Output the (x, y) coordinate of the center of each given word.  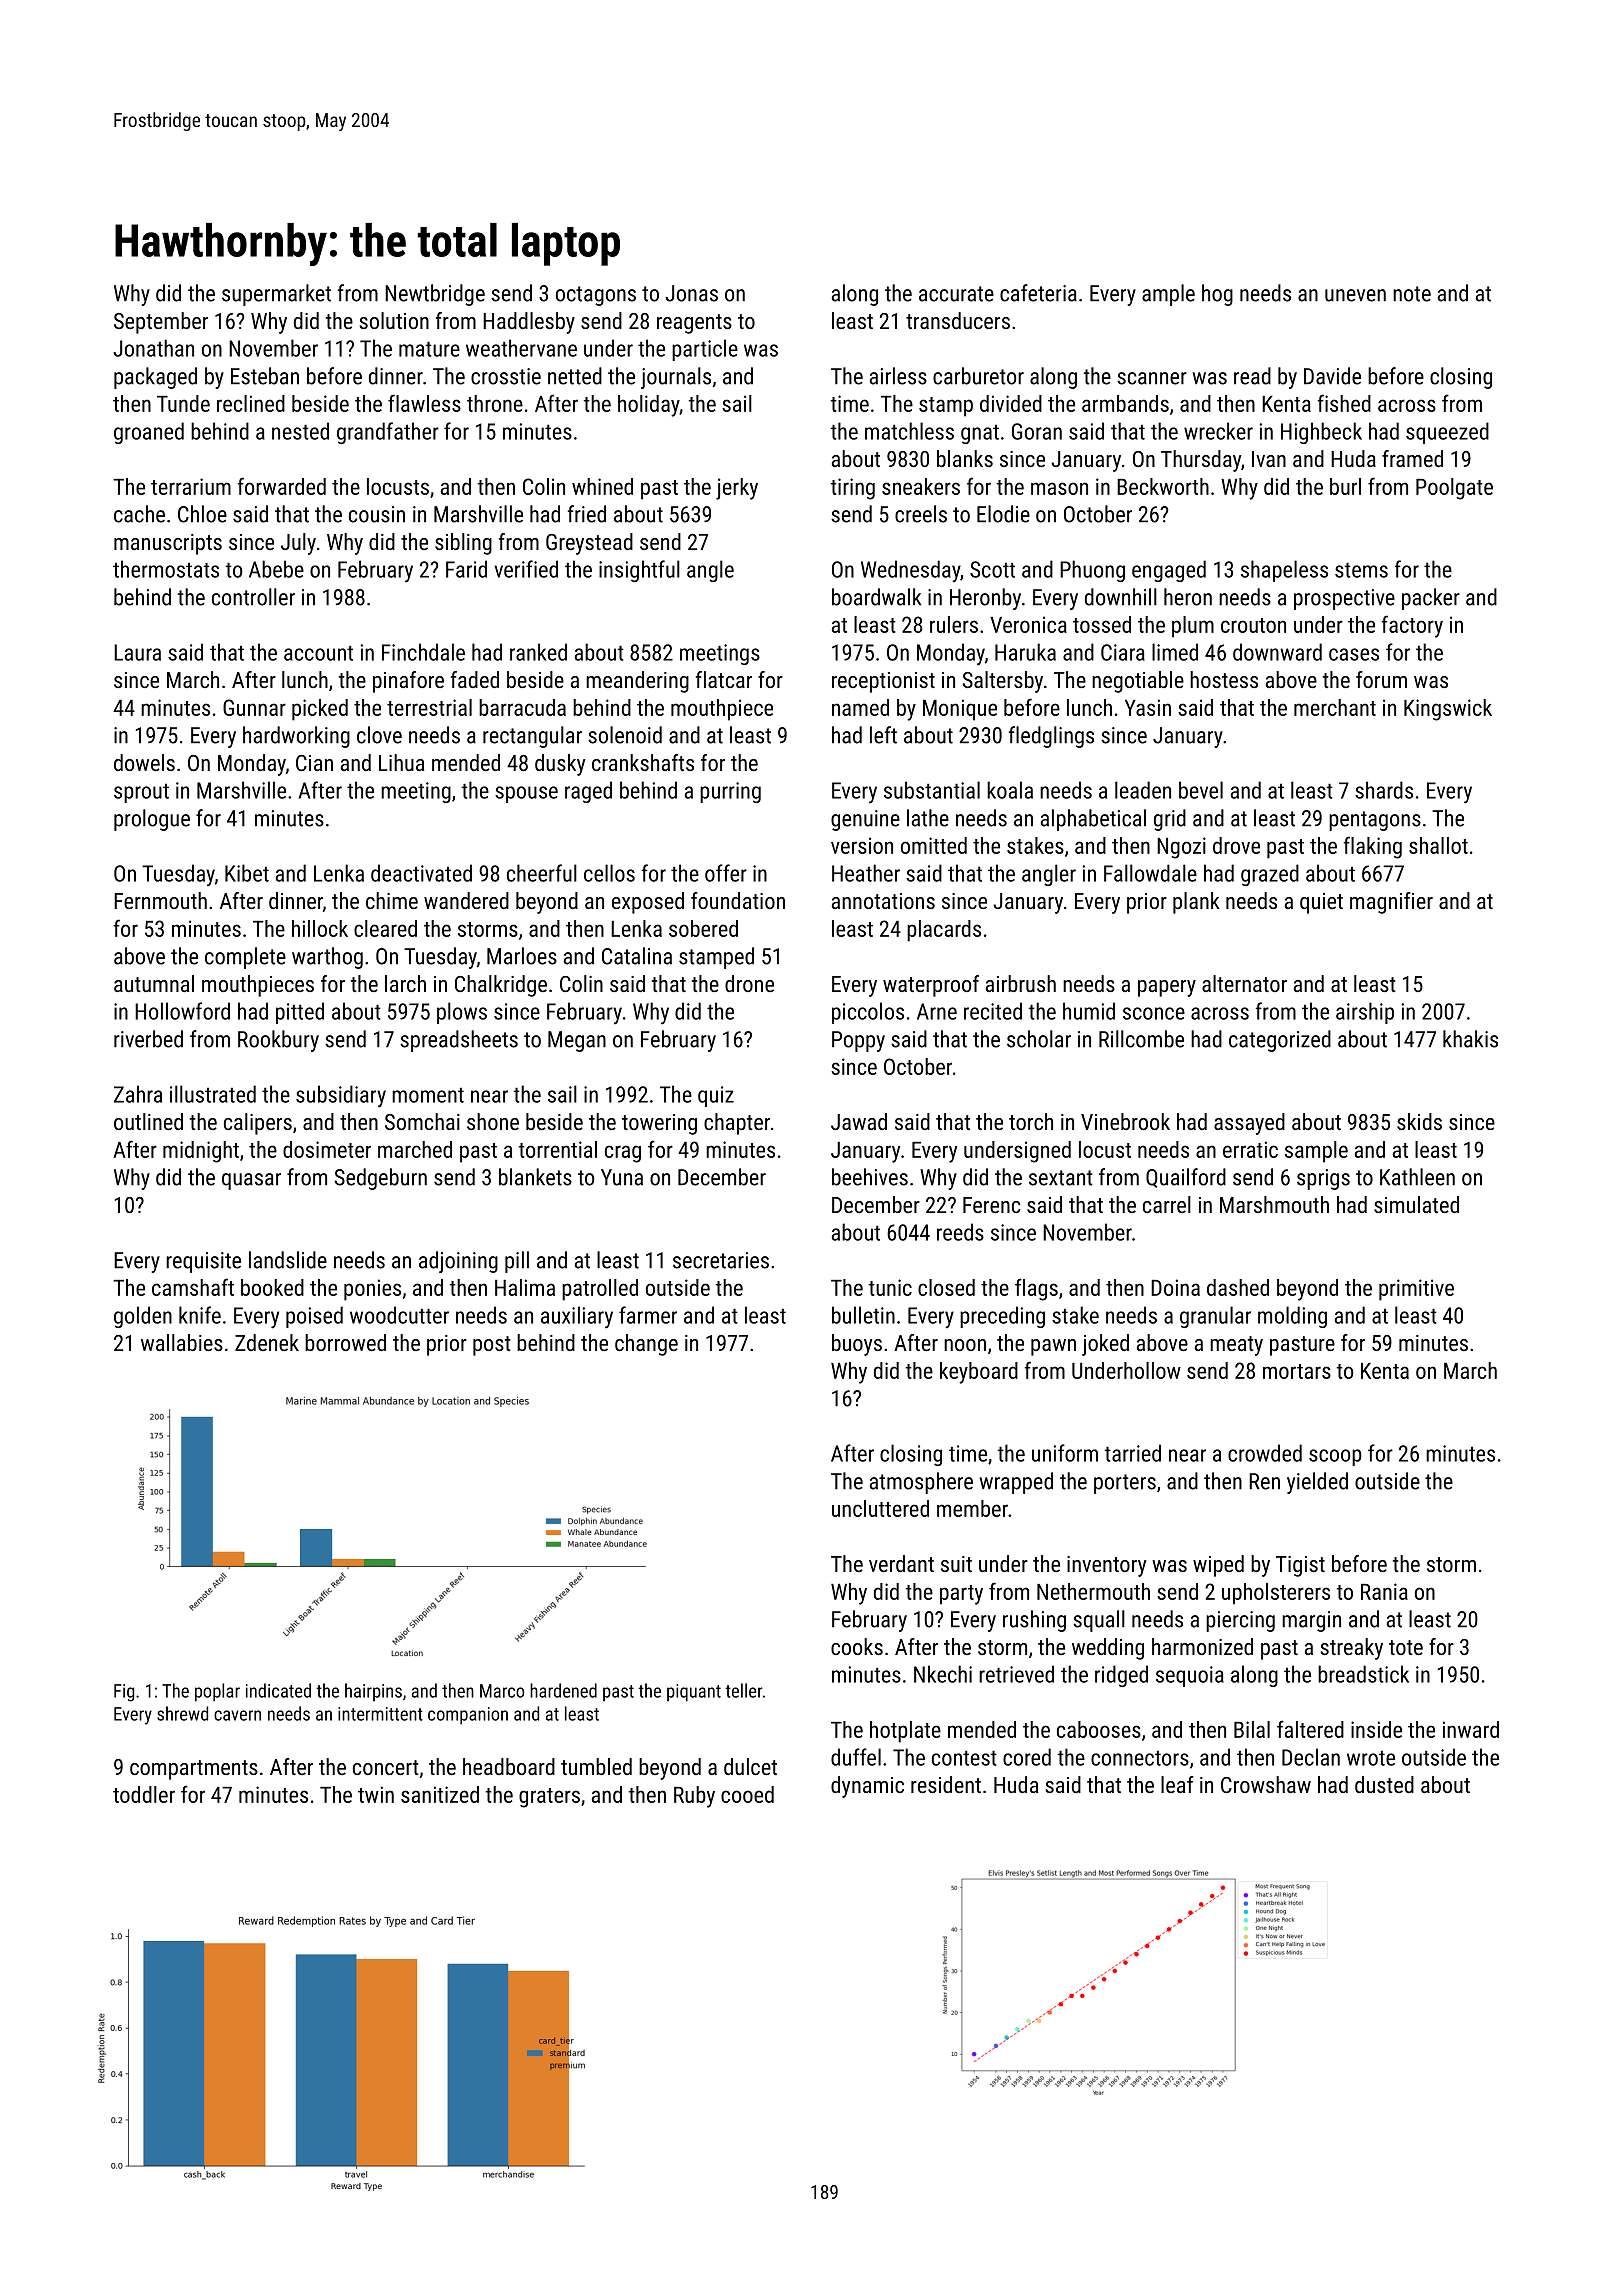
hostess (1224, 679)
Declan (1311, 1757)
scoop (1335, 1457)
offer (726, 873)
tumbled (596, 1766)
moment (428, 1095)
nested (300, 431)
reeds (960, 1232)
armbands (1125, 403)
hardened (563, 1690)
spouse (526, 794)
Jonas (691, 293)
